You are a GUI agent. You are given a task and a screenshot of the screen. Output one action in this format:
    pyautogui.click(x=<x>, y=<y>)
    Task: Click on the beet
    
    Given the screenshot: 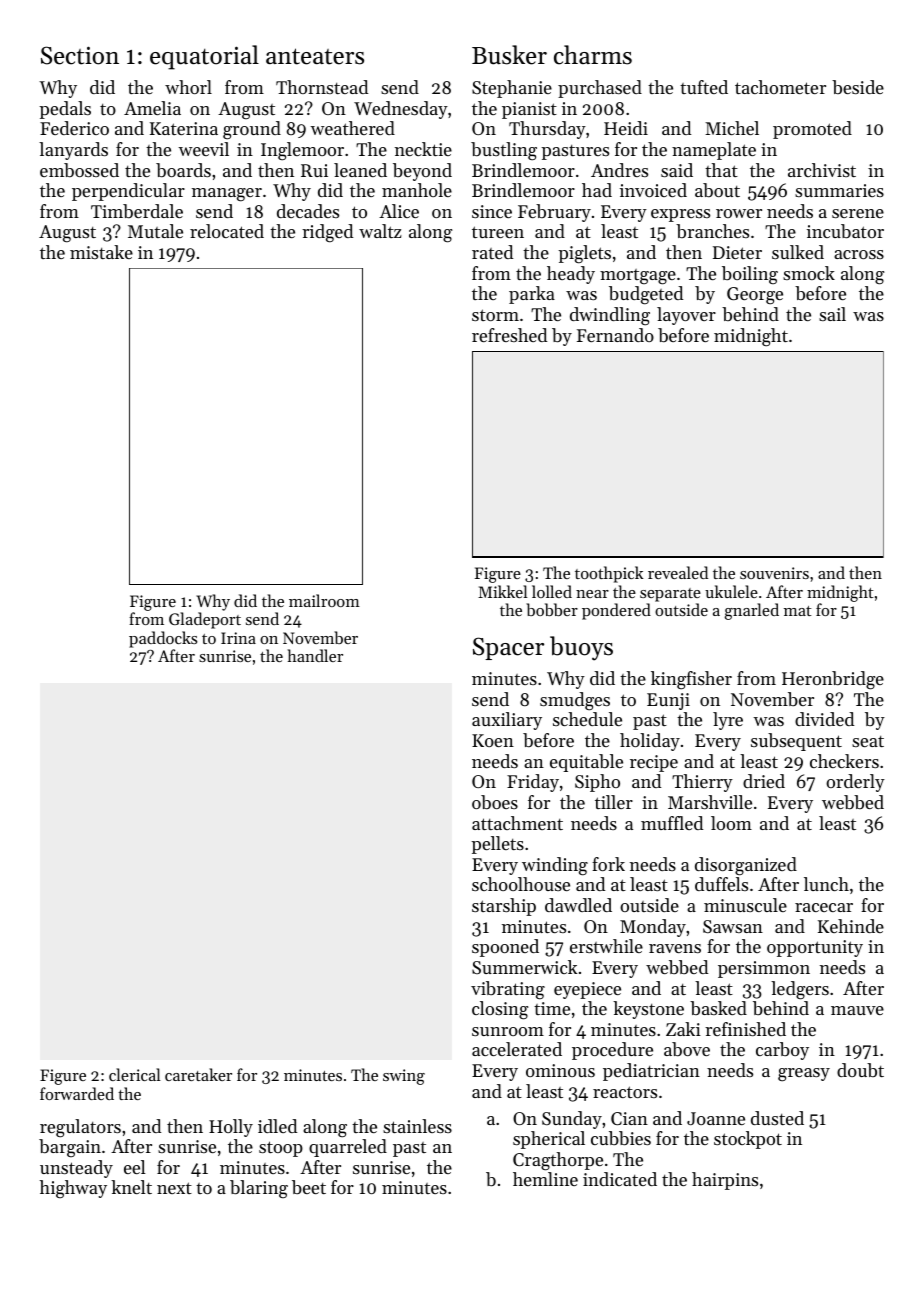 What is the action you would take?
    pyautogui.click(x=309, y=1187)
